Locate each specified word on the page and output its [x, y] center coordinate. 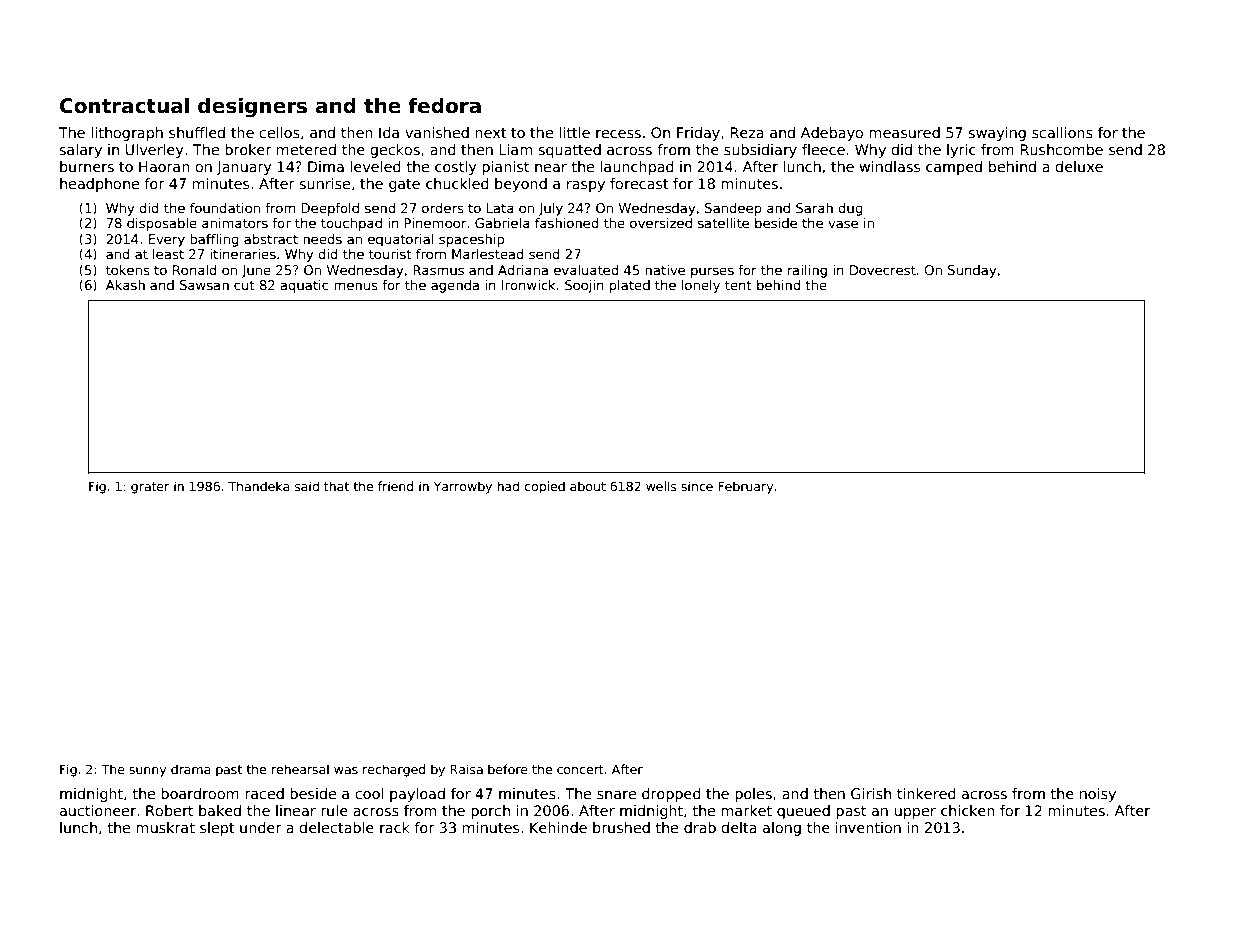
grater [150, 488]
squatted [569, 151]
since [697, 486]
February [745, 487]
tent [738, 285]
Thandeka [259, 486]
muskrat [165, 827]
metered [306, 149]
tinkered [926, 793]
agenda [455, 286]
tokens [128, 270]
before [508, 769]
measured [904, 132]
